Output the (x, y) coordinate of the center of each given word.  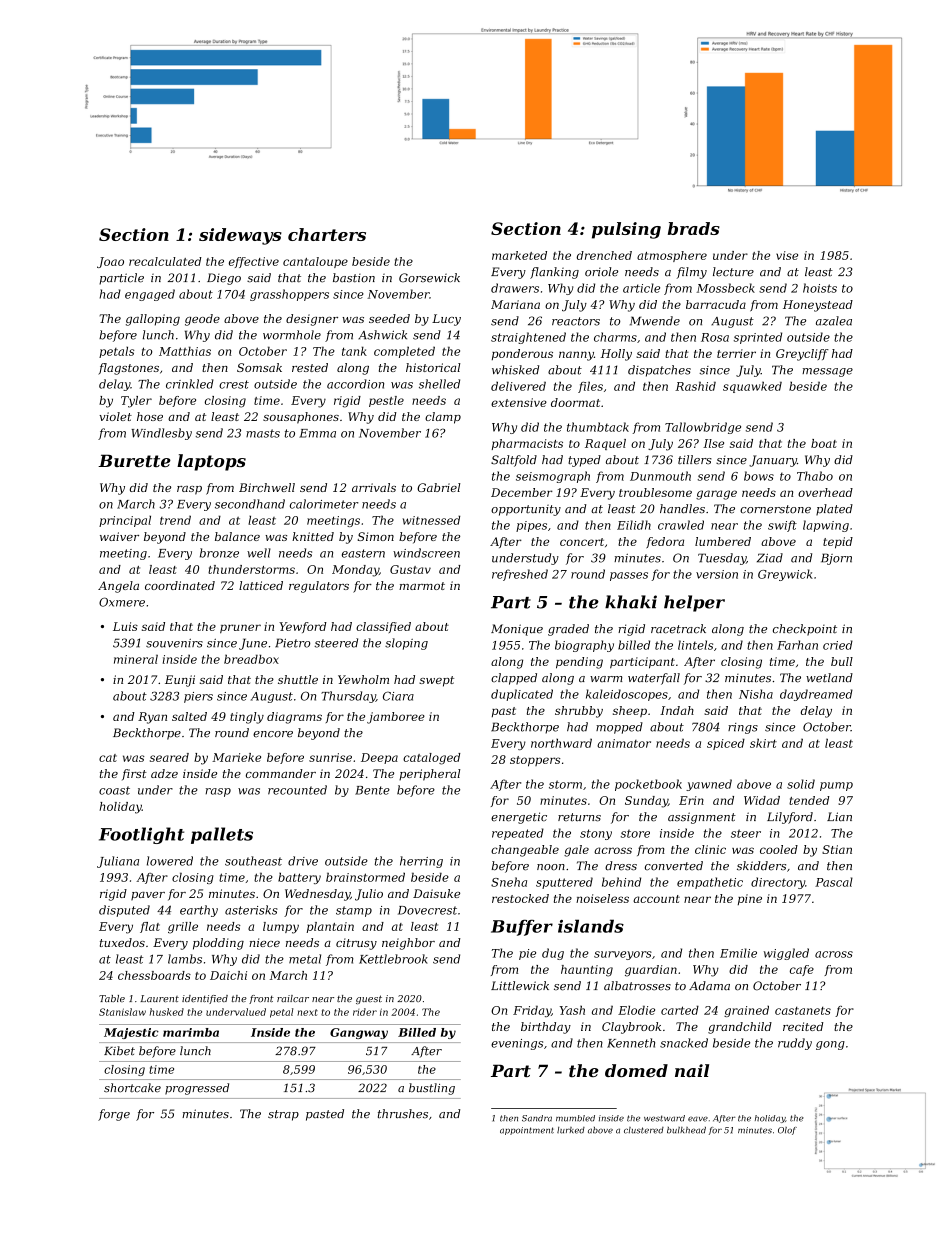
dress (621, 866)
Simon (376, 536)
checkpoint (805, 630)
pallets (222, 835)
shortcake (132, 1088)
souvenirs (174, 643)
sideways (240, 236)
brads (694, 228)
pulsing (626, 230)
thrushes (403, 1114)
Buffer (522, 927)
